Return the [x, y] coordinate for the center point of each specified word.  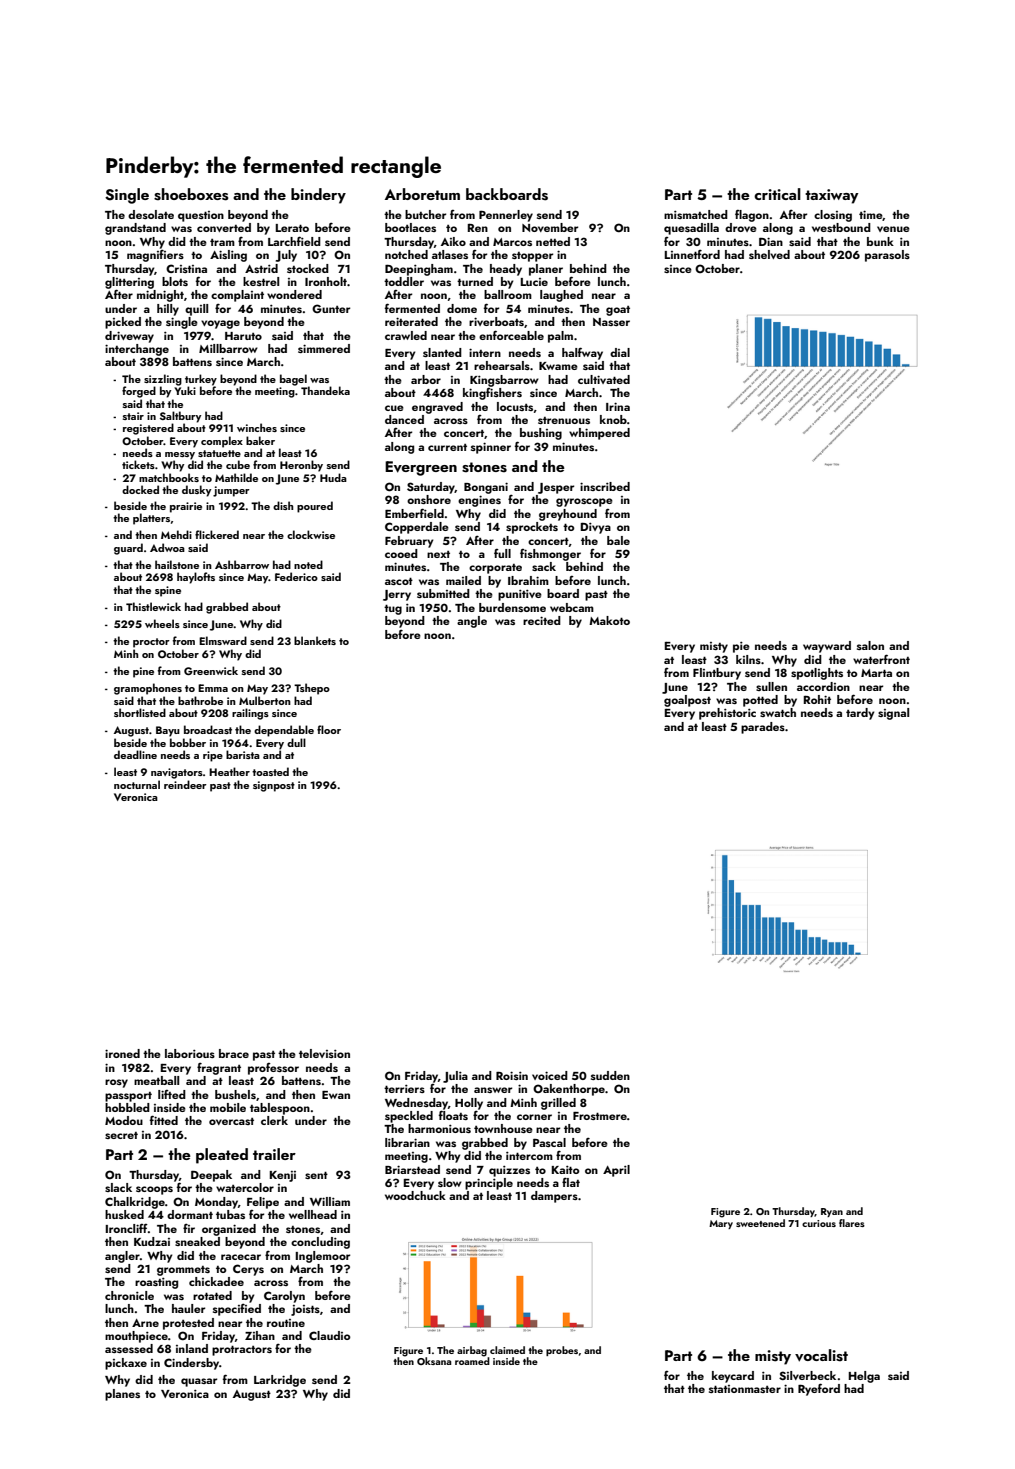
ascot [399, 581]
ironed [122, 1053]
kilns [748, 659]
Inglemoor [323, 1257]
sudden [610, 1075]
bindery [318, 196]
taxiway [831, 196]
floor [329, 729]
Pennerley [506, 216]
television [324, 1053]
